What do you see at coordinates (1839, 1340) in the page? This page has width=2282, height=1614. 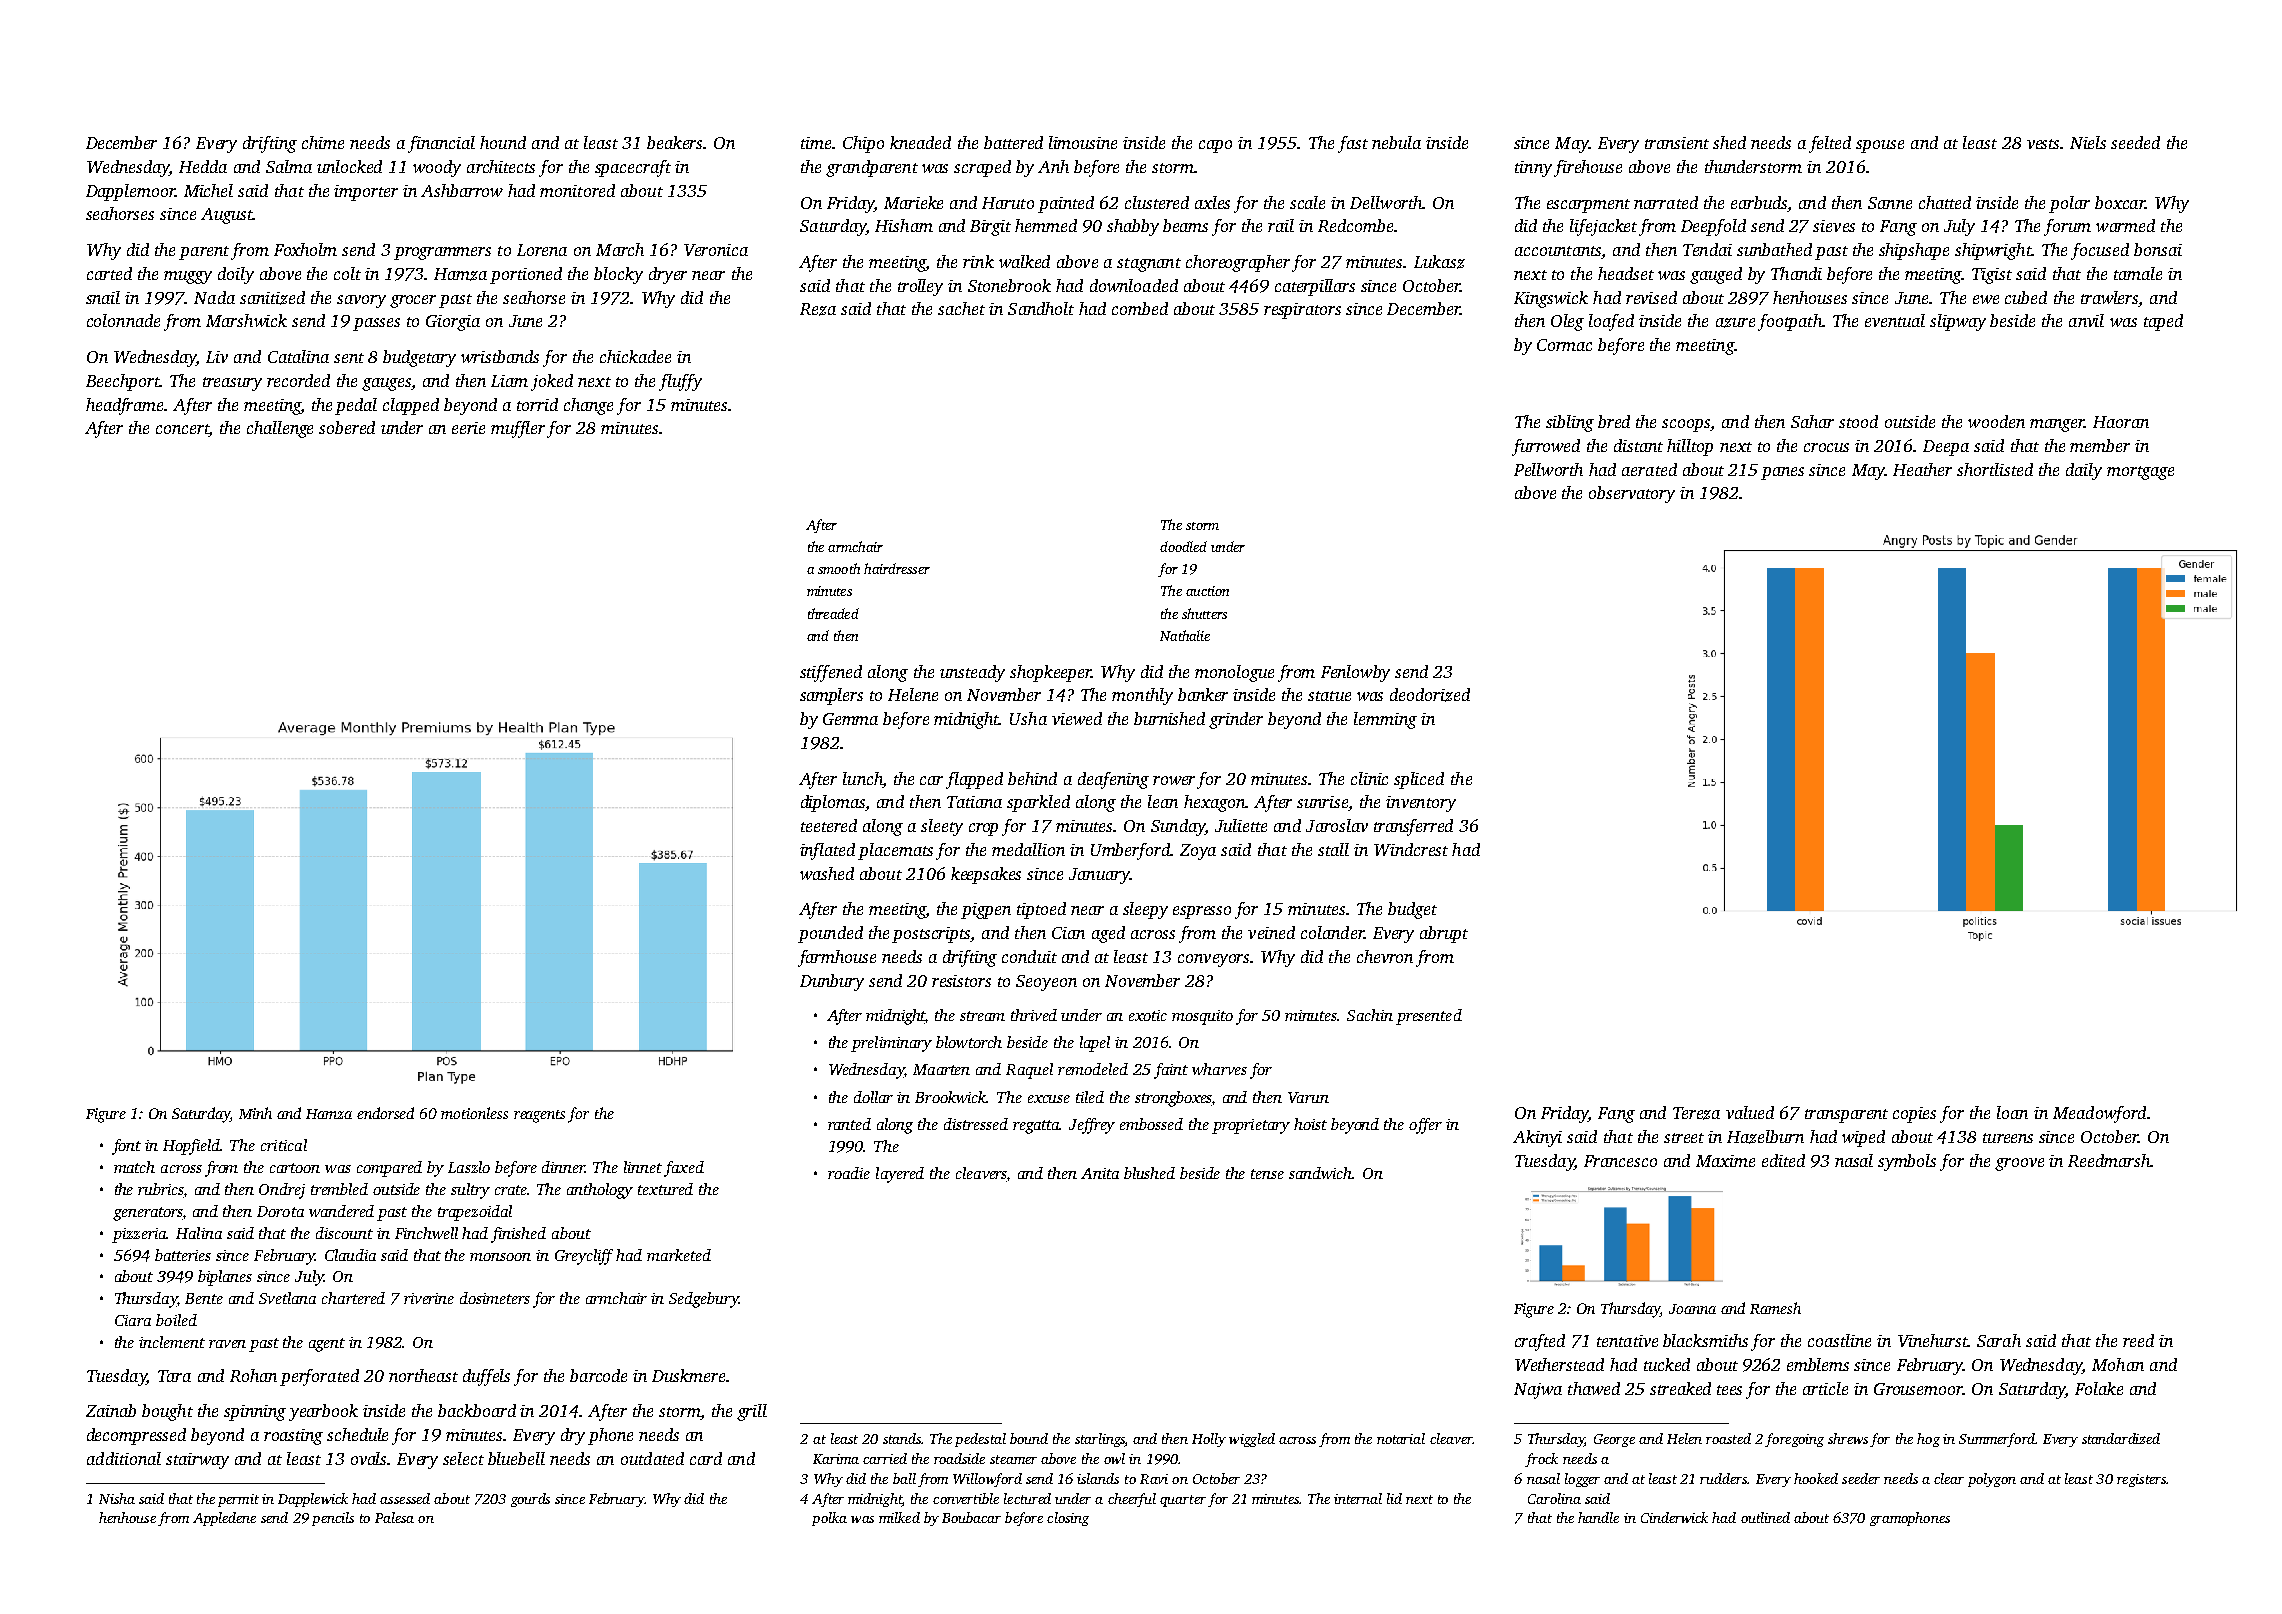 I see `coastline` at bounding box center [1839, 1340].
